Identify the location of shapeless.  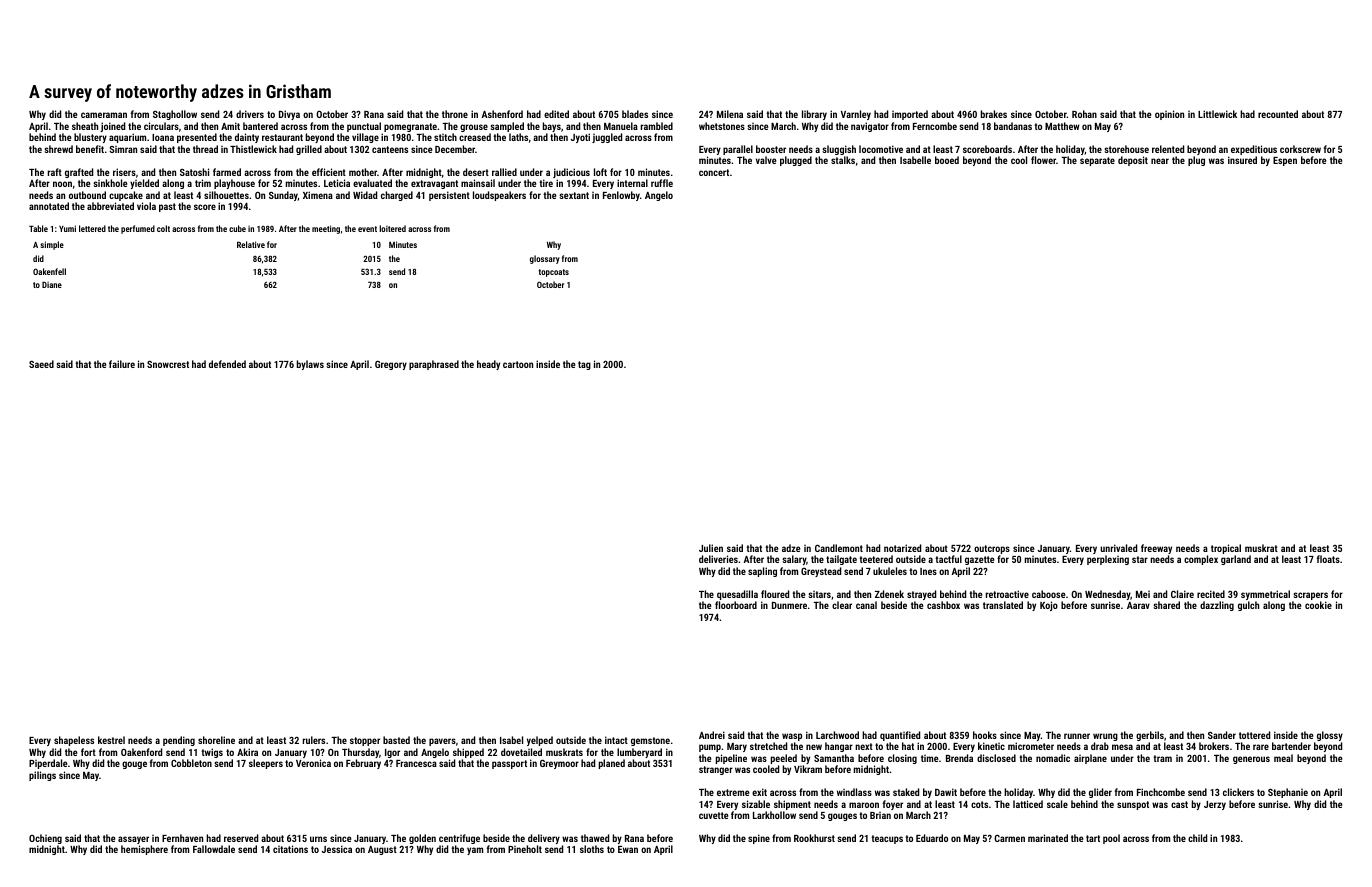
(74, 741).
